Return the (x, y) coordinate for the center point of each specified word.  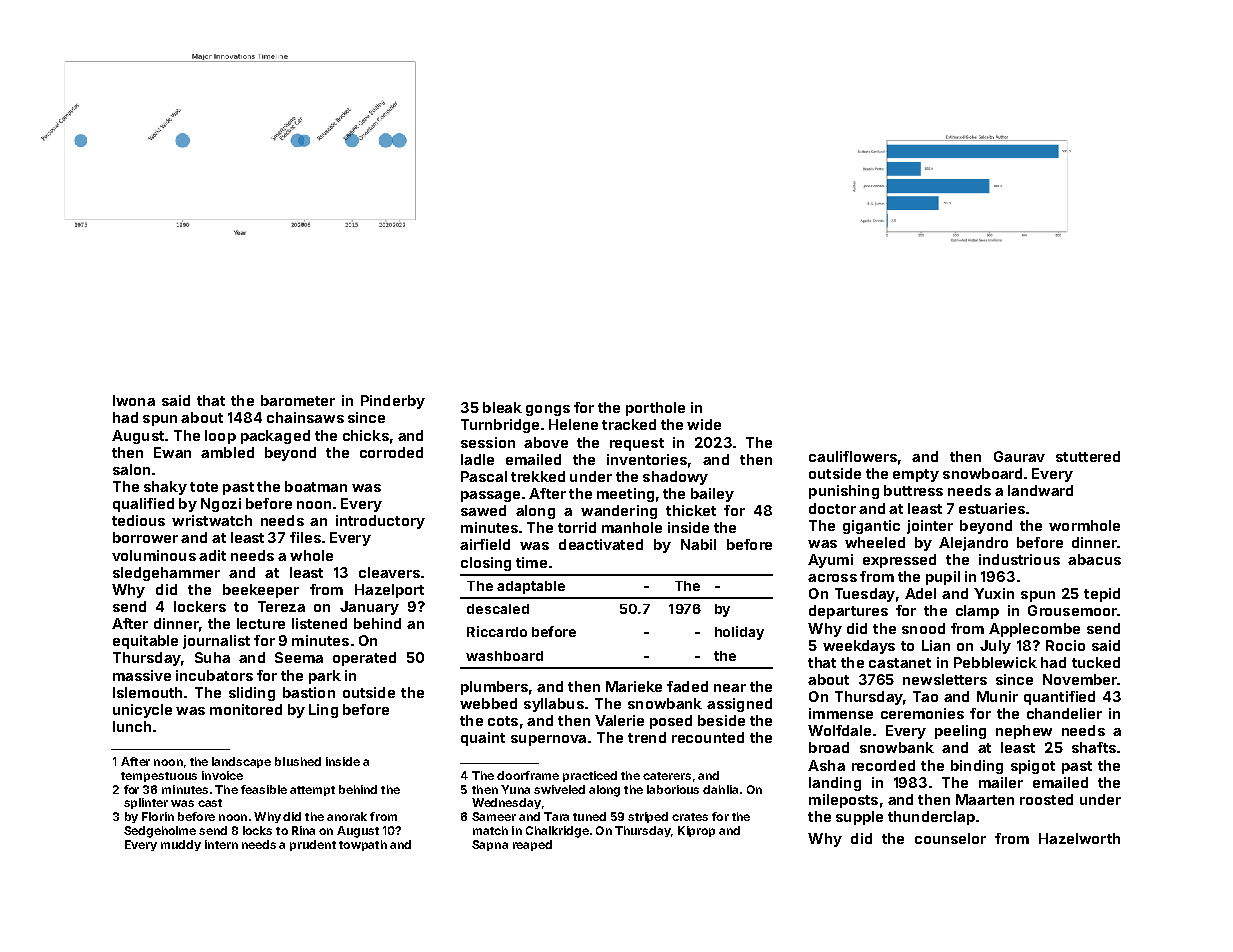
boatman (316, 486)
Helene (573, 424)
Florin (158, 816)
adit (212, 555)
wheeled (875, 542)
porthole (655, 409)
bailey (712, 495)
